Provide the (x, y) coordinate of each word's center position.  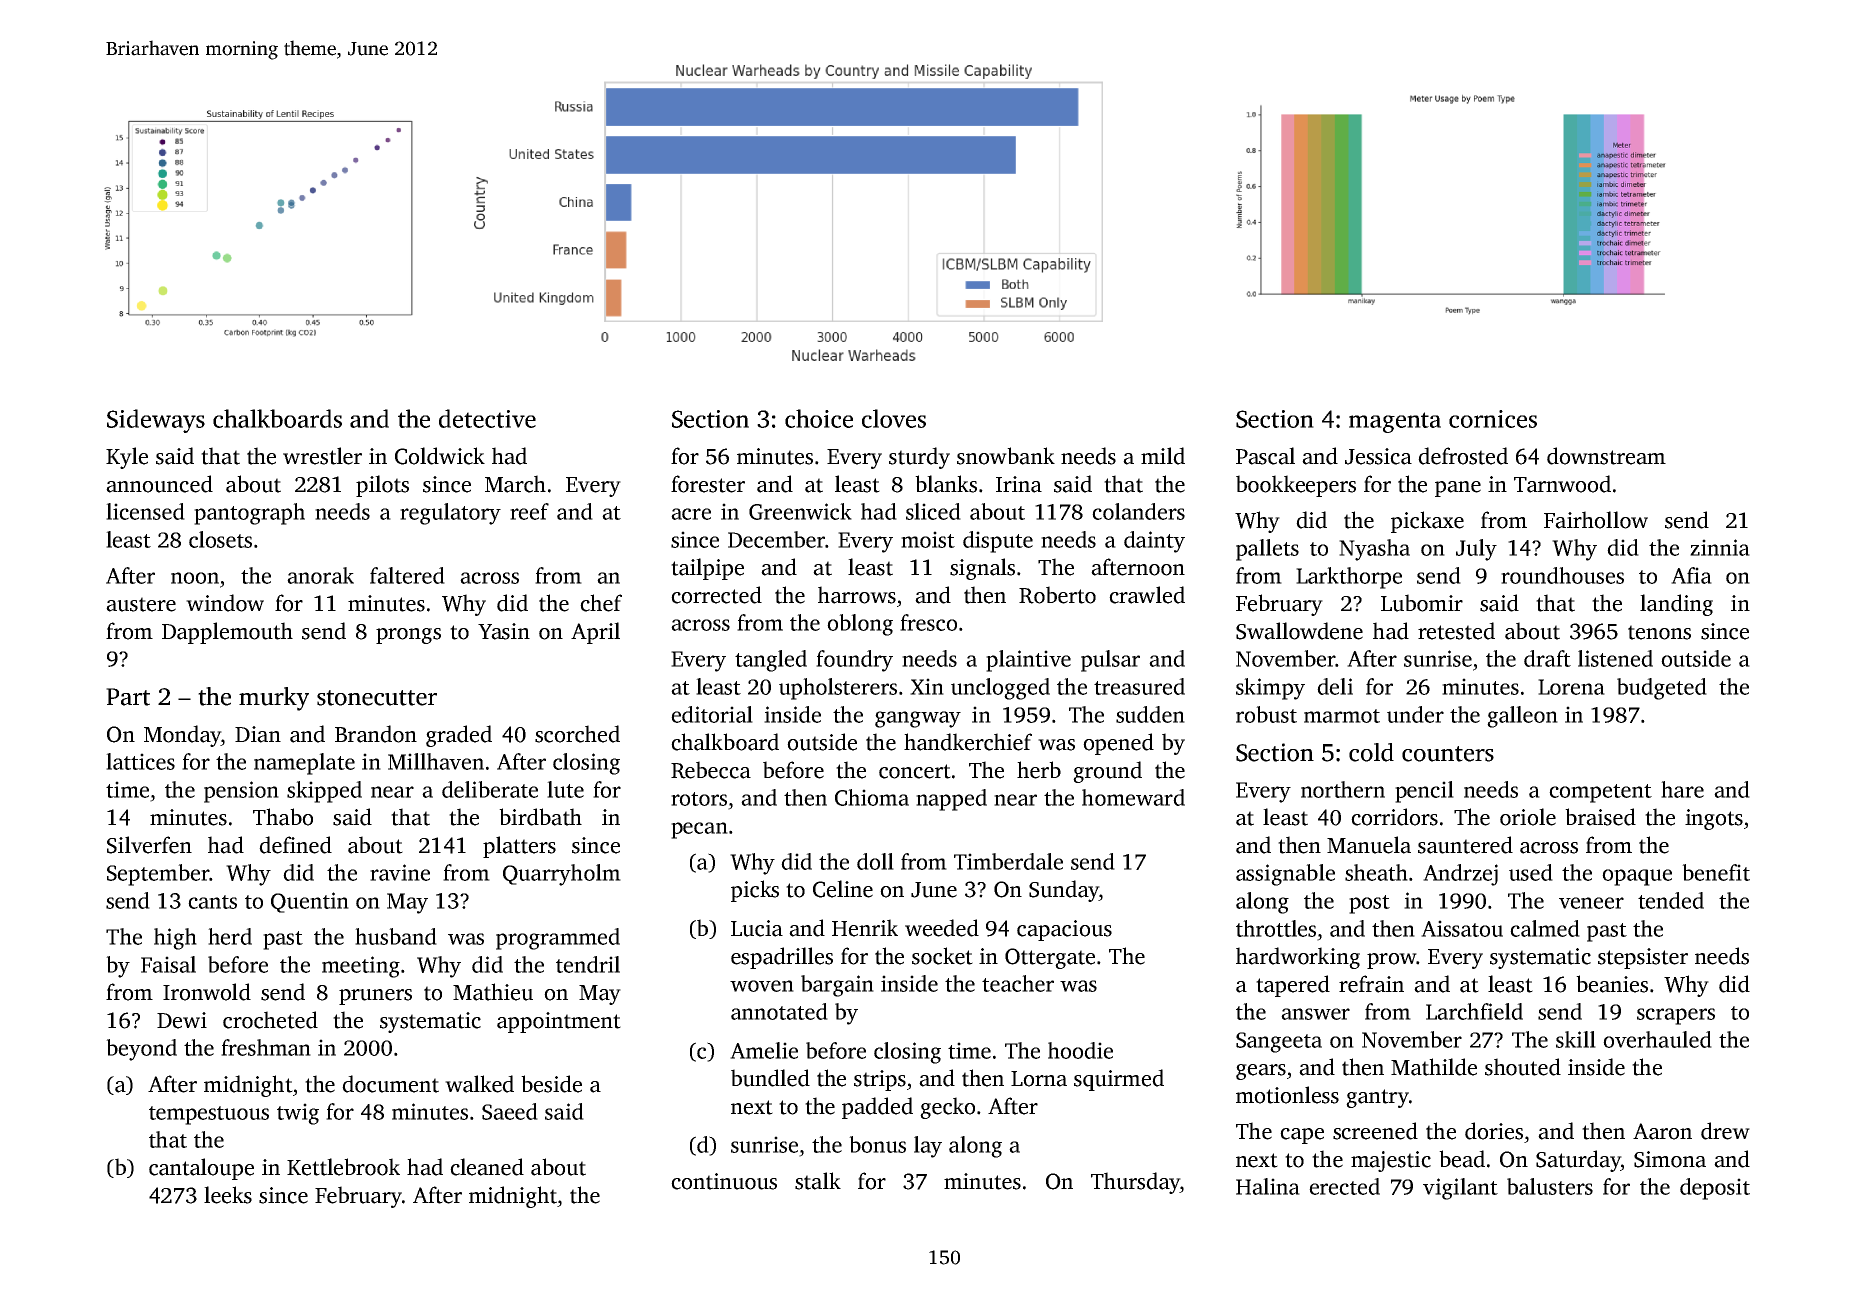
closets (220, 539)
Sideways (156, 421)
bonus (877, 1144)
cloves (894, 418)
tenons (1659, 632)
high (175, 939)
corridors (1394, 817)
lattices (140, 761)
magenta (1395, 422)
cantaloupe (201, 1169)
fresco (928, 622)
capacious (1064, 930)
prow (1391, 961)
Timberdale (1008, 861)
